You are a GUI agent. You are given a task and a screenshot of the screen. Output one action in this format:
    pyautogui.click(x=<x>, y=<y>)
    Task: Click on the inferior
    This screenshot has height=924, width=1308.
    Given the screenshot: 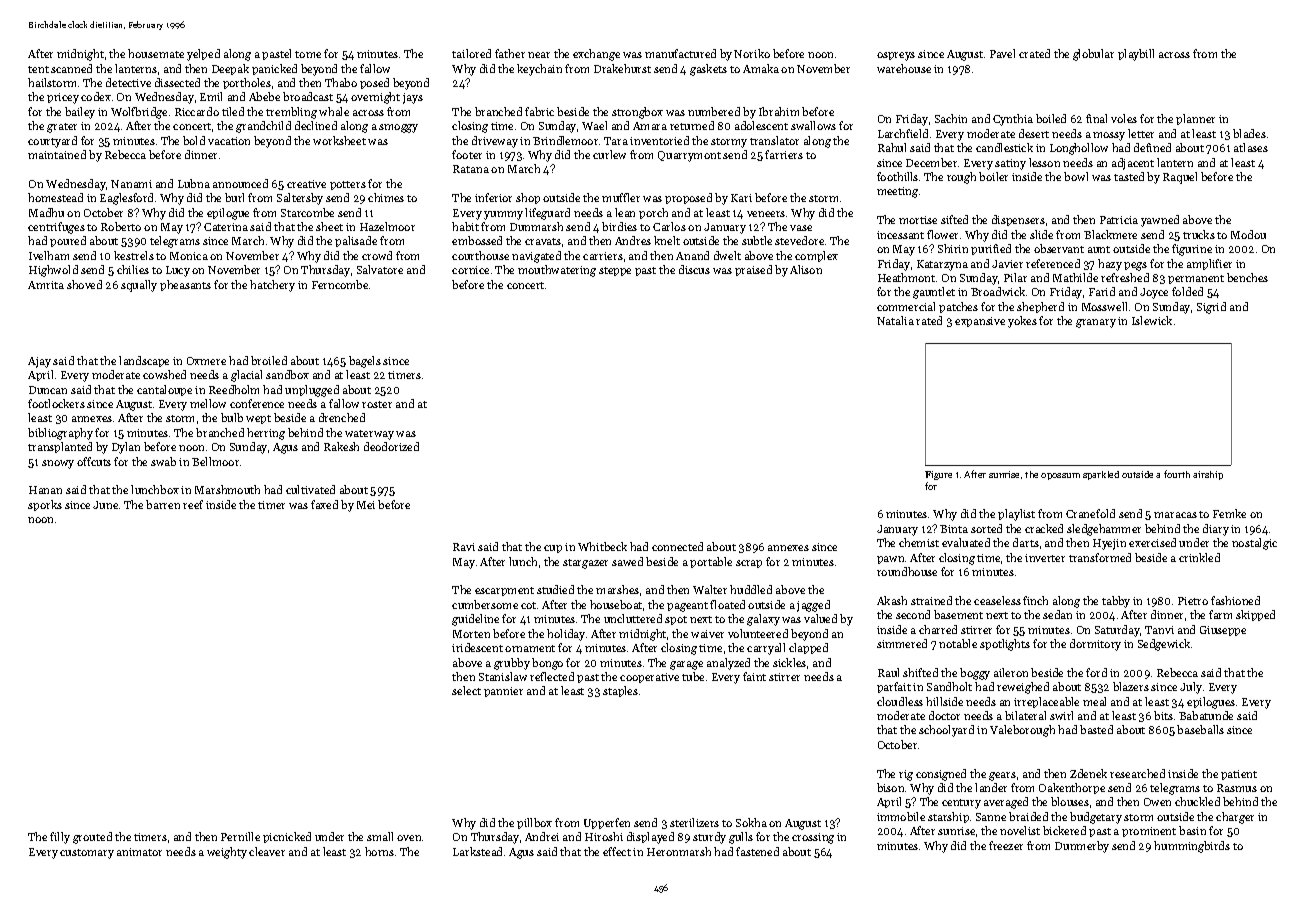 What is the action you would take?
    pyautogui.click(x=493, y=197)
